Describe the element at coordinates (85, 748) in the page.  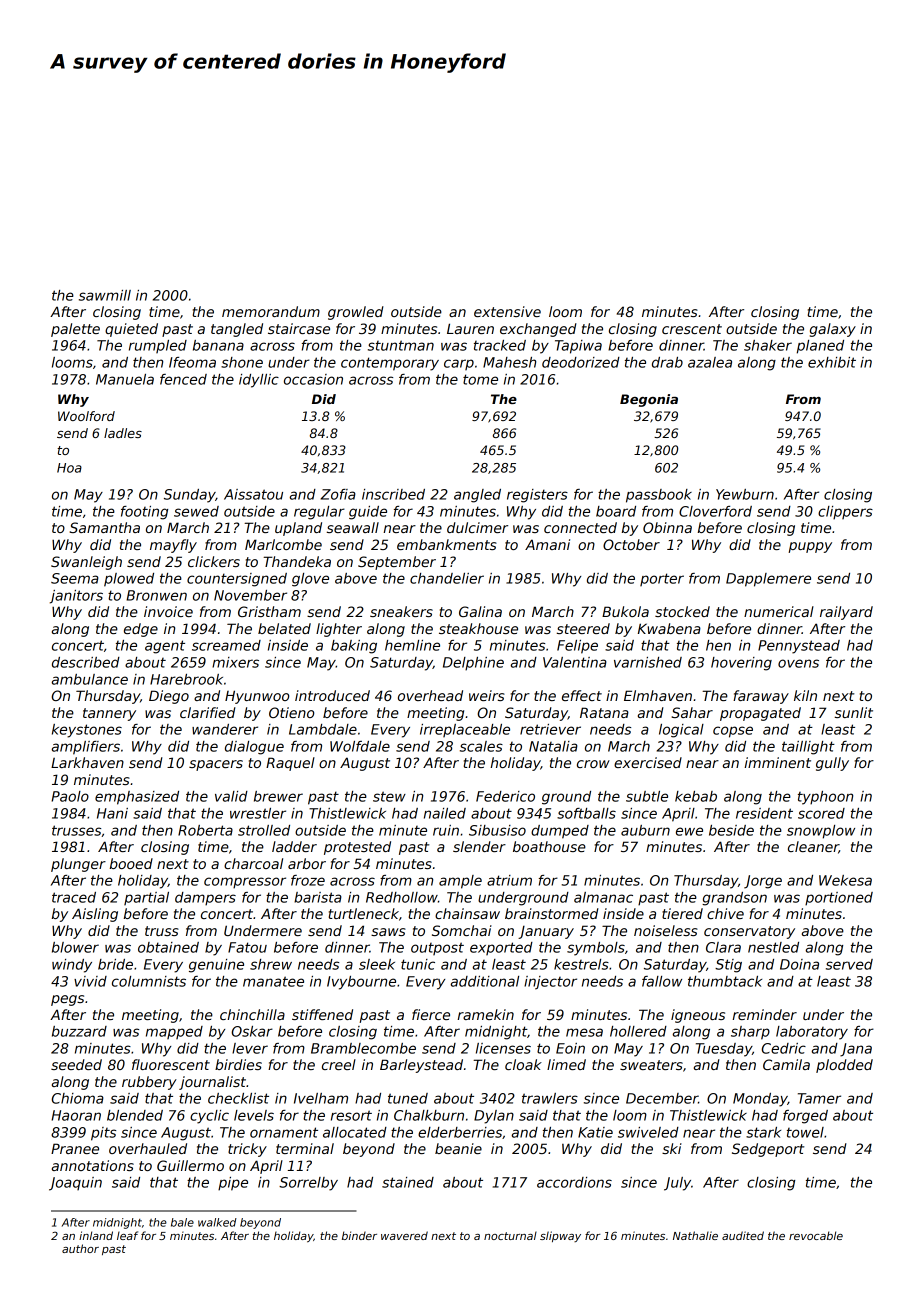
I see `amplifiers` at that location.
